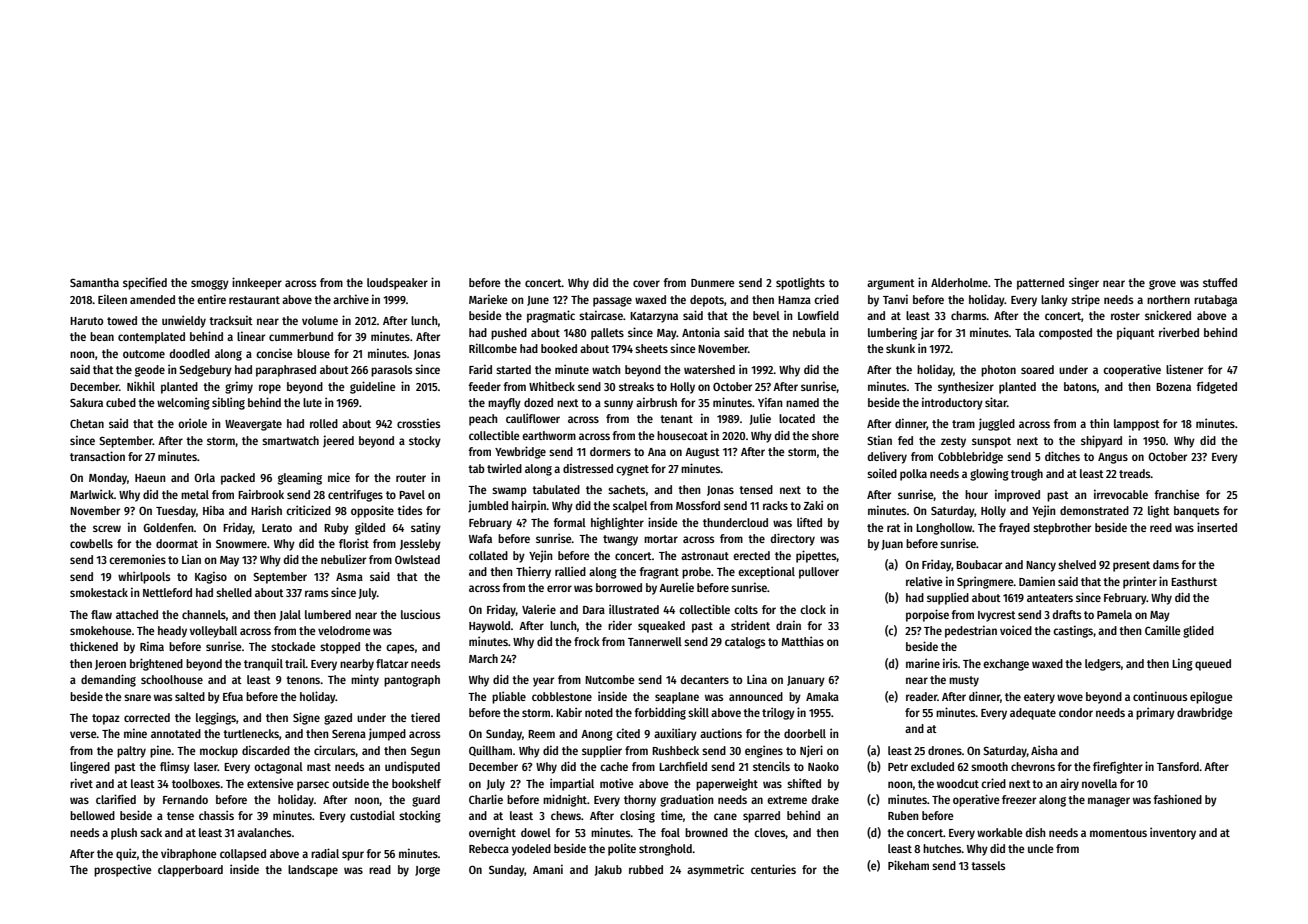 This document has height=924, width=1308. Describe the element at coordinates (1025, 332) in the document. I see `Tala` at that location.
